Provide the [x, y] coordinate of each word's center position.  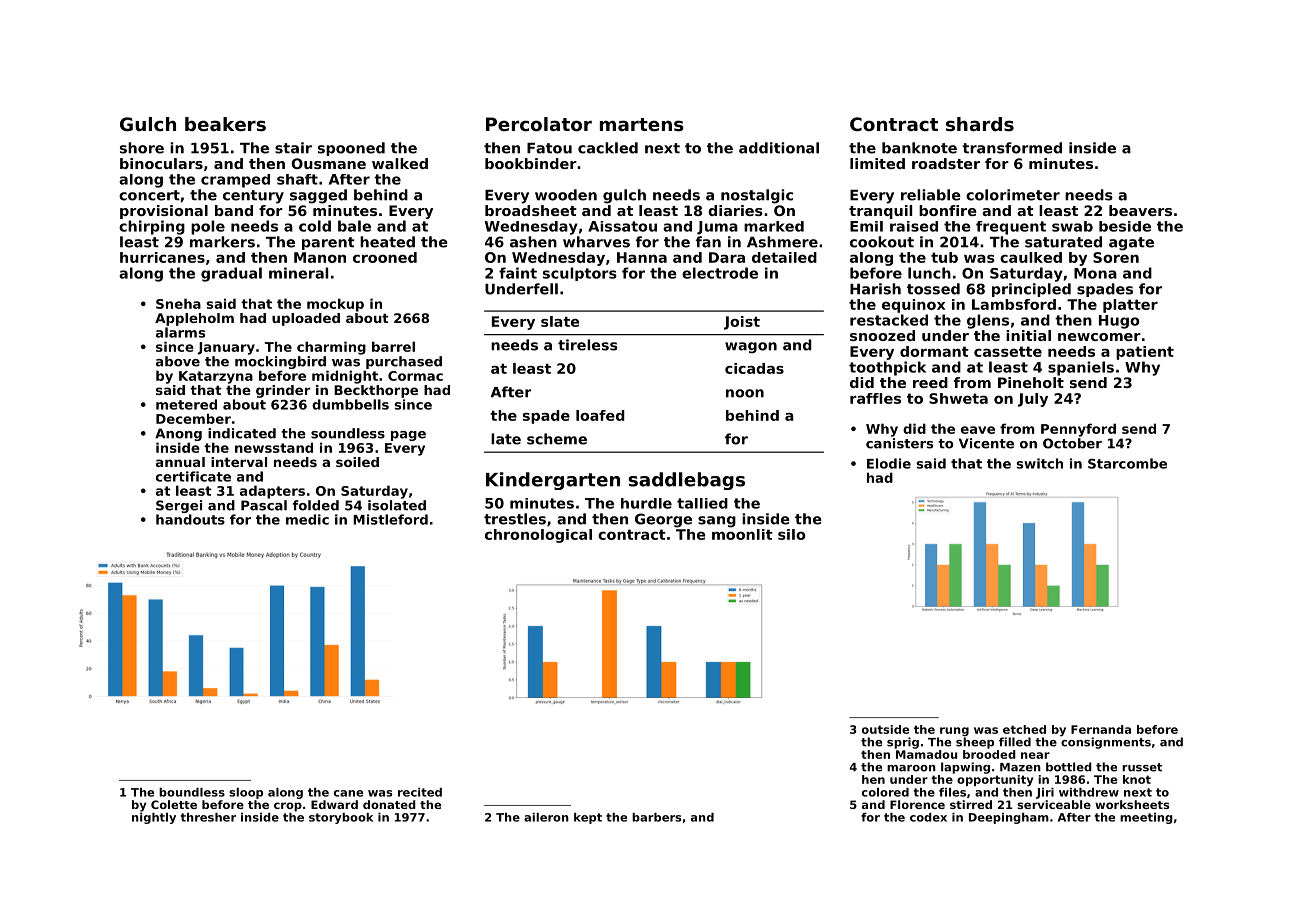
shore [142, 148]
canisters [899, 443]
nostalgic [757, 196]
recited [420, 792]
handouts [190, 519]
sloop [246, 793]
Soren [1116, 257]
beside [1125, 226]
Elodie [889, 463]
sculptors [580, 274]
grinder [283, 391]
